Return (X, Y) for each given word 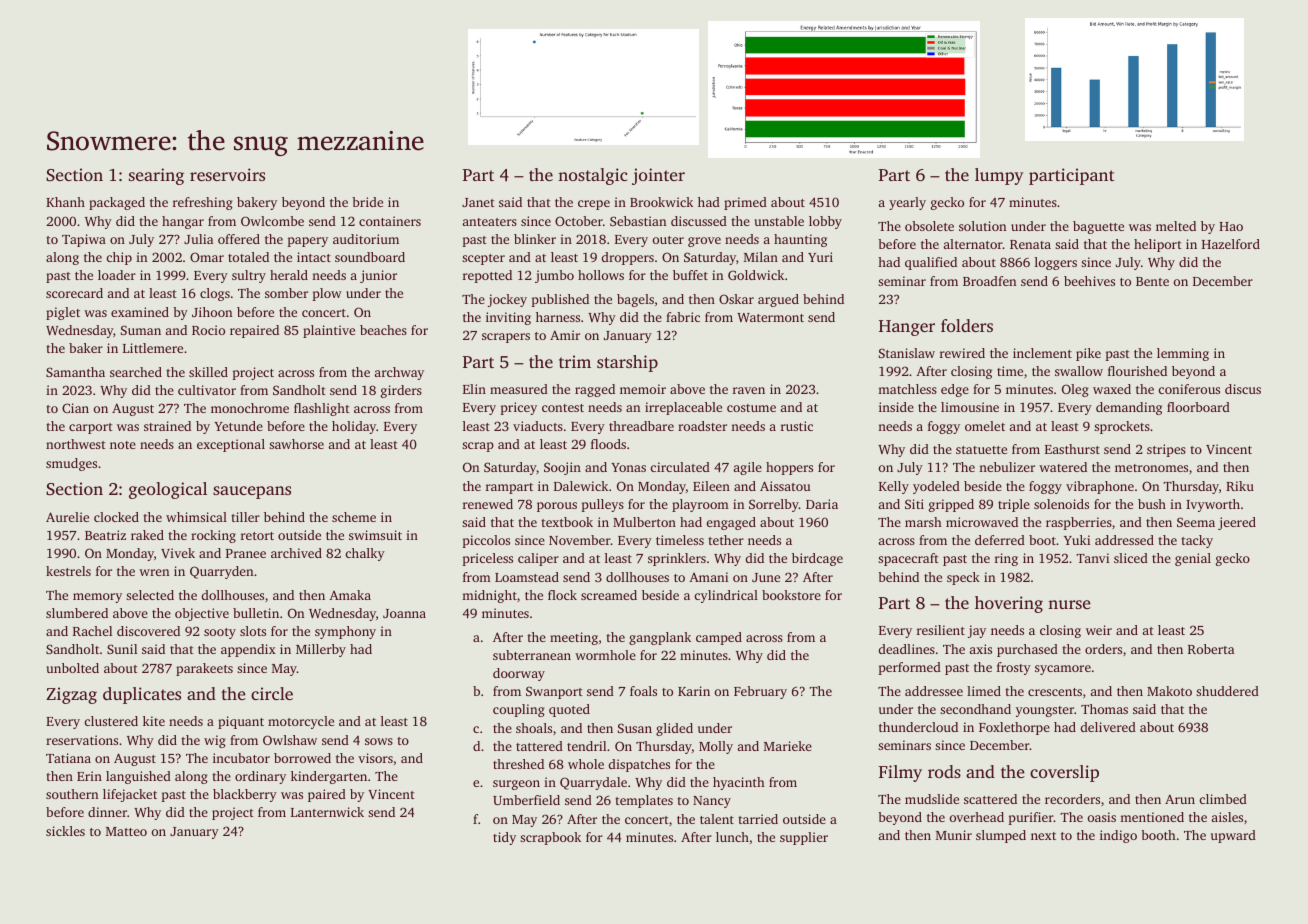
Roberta (1211, 649)
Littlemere (153, 348)
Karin (694, 691)
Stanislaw (907, 353)
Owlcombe (272, 221)
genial (1193, 559)
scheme (354, 517)
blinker (535, 239)
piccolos (486, 541)
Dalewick (581, 486)
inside (896, 407)
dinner (107, 812)
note (123, 445)
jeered (1237, 523)
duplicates (142, 695)
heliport (1158, 245)
